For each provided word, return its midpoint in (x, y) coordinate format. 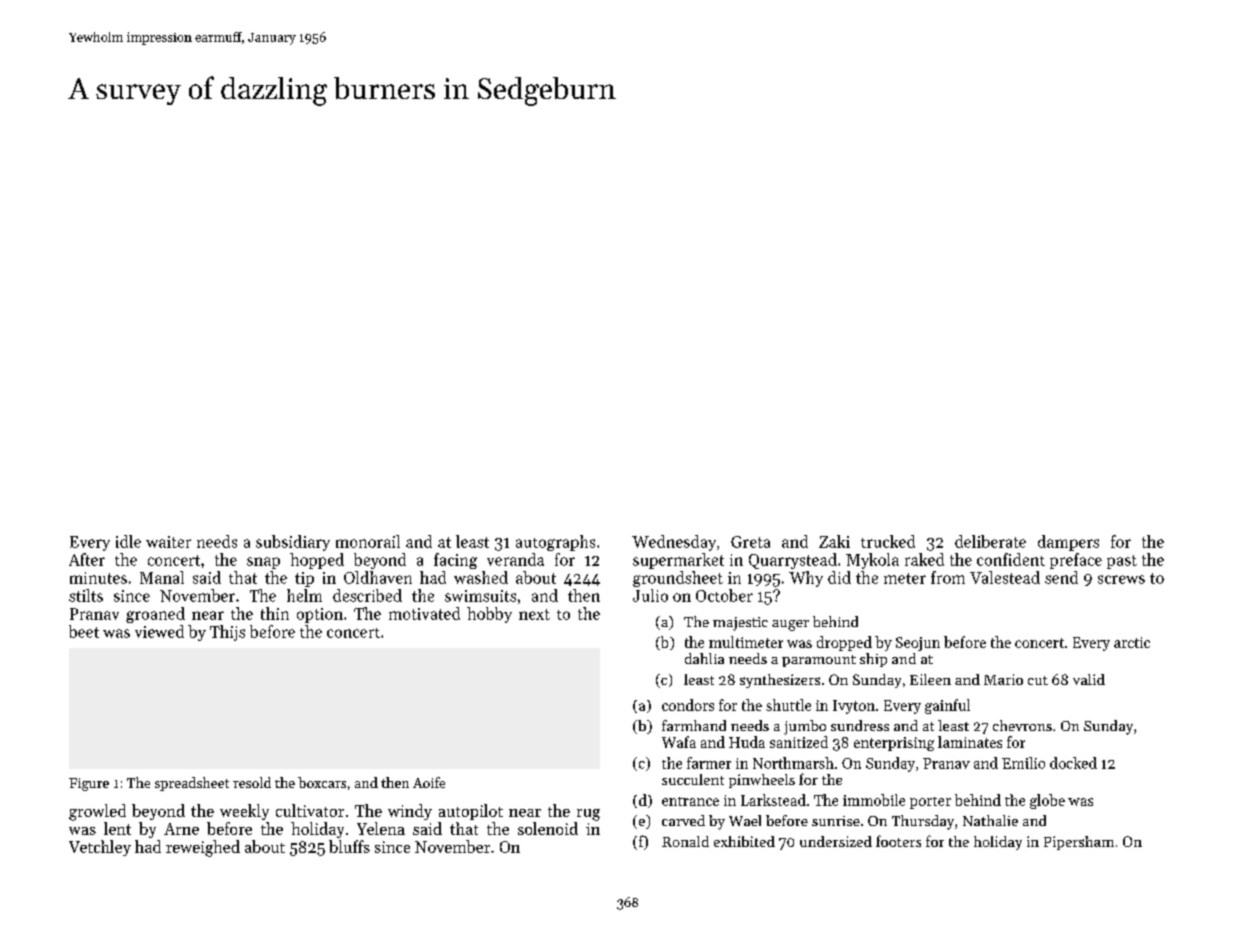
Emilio (1023, 763)
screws (1121, 579)
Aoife (429, 782)
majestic (740, 624)
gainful (947, 706)
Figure (89, 784)
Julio (650, 595)
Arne (181, 829)
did (839, 577)
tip (304, 579)
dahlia (704, 658)
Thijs (227, 633)
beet (84, 631)
